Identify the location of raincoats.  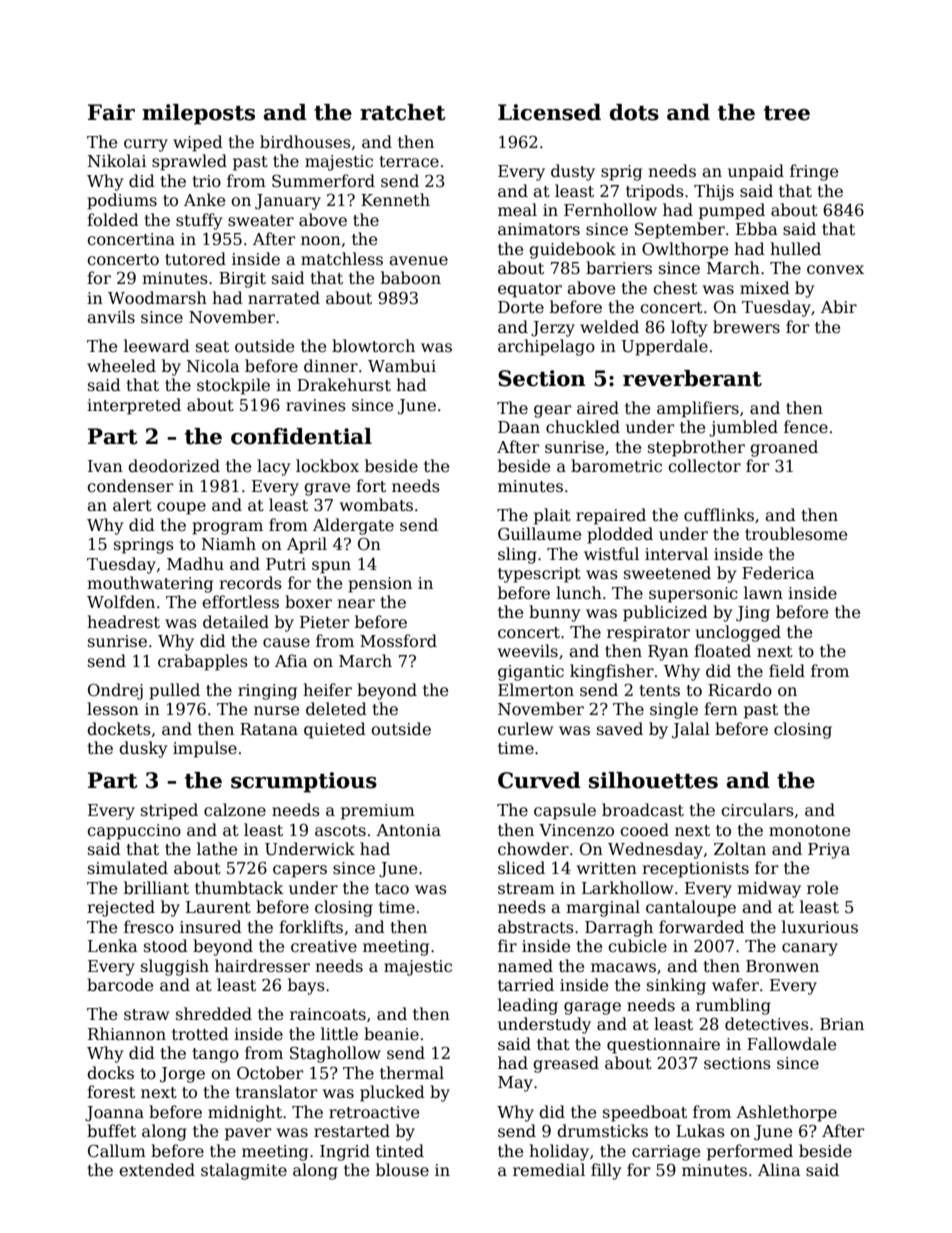
(328, 1014).
